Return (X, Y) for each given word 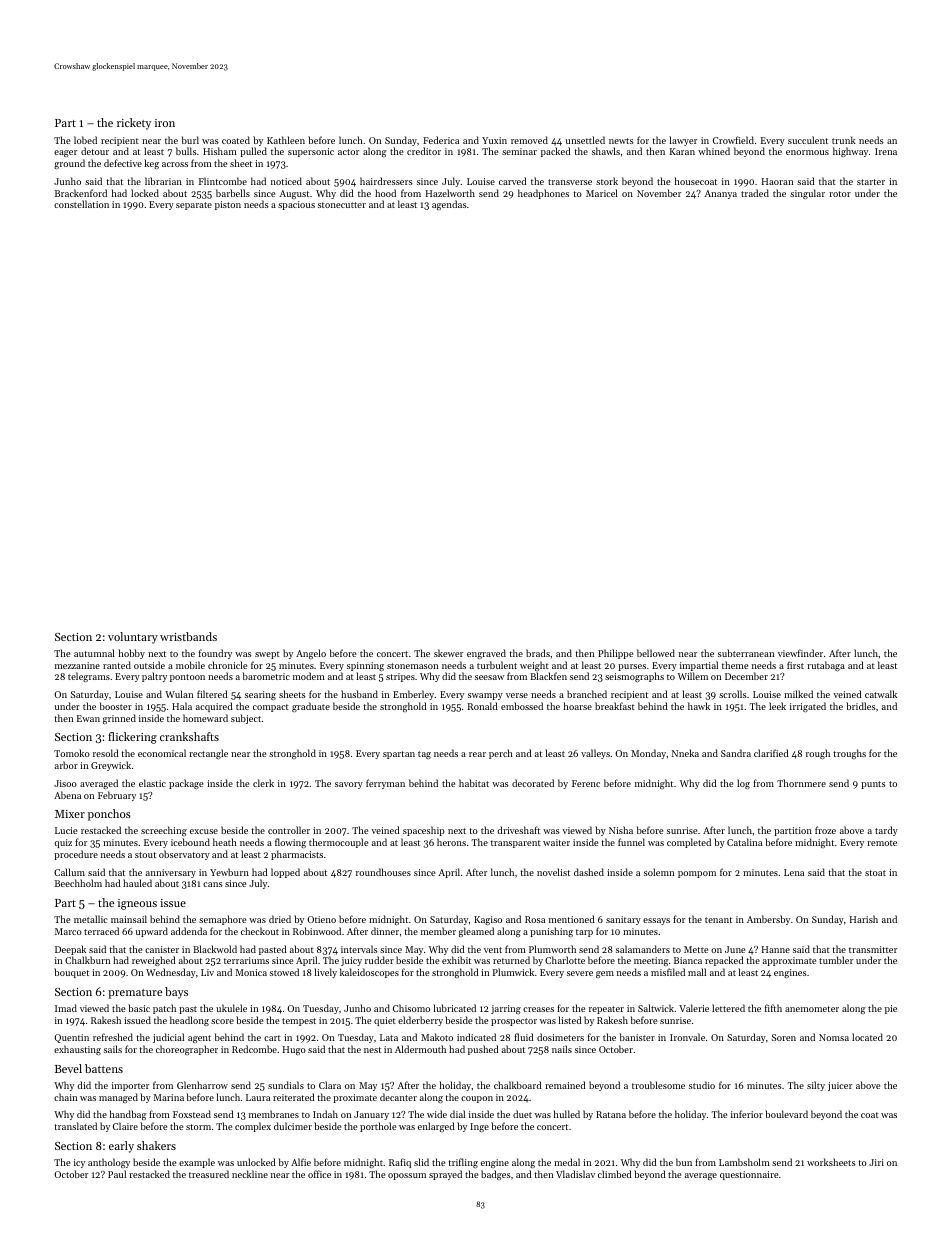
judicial (168, 1038)
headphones (543, 194)
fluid (524, 1037)
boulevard (786, 1114)
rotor (840, 194)
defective (123, 163)
